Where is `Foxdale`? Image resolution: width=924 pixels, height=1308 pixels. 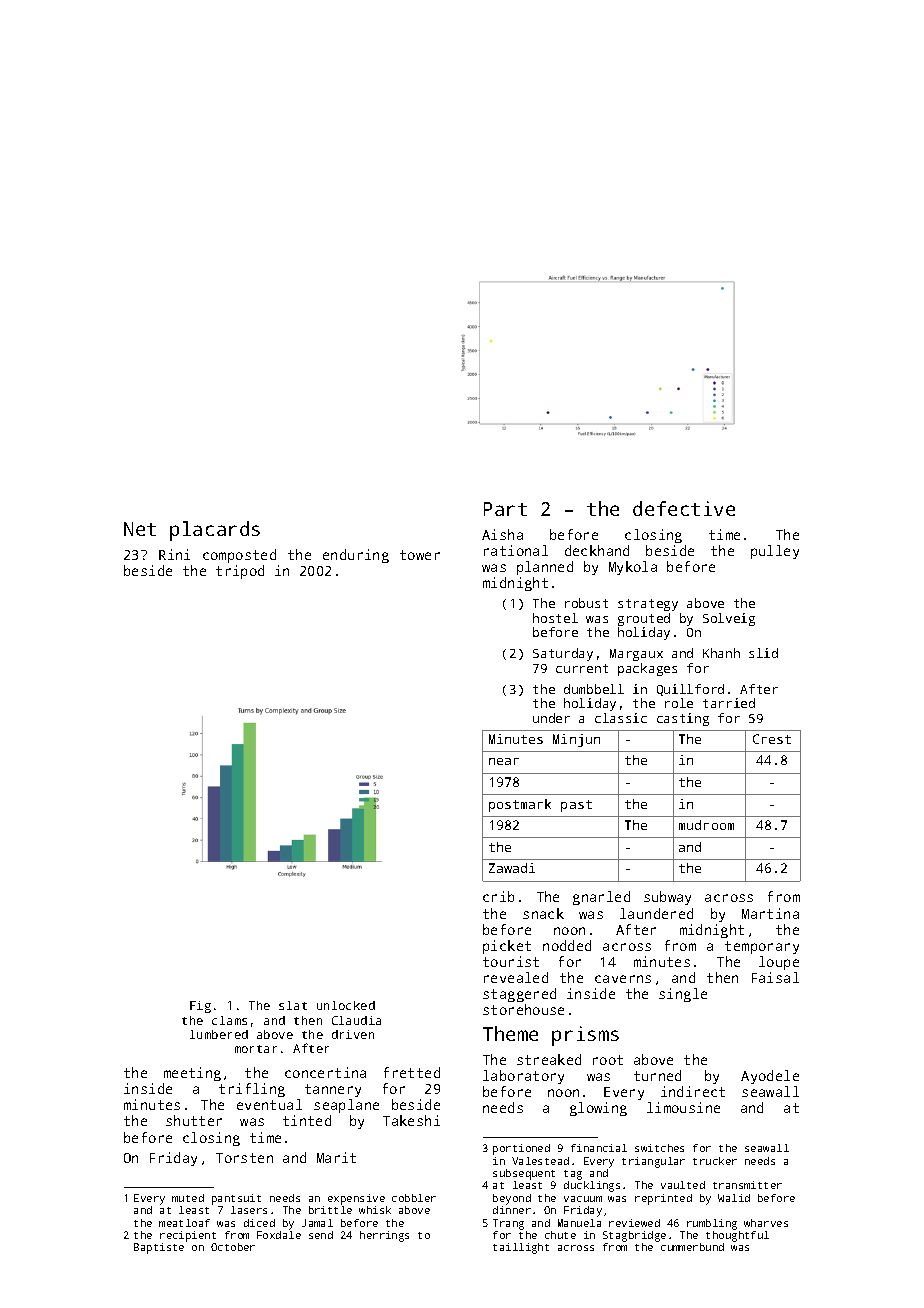 Foxdale is located at coordinates (279, 1235).
